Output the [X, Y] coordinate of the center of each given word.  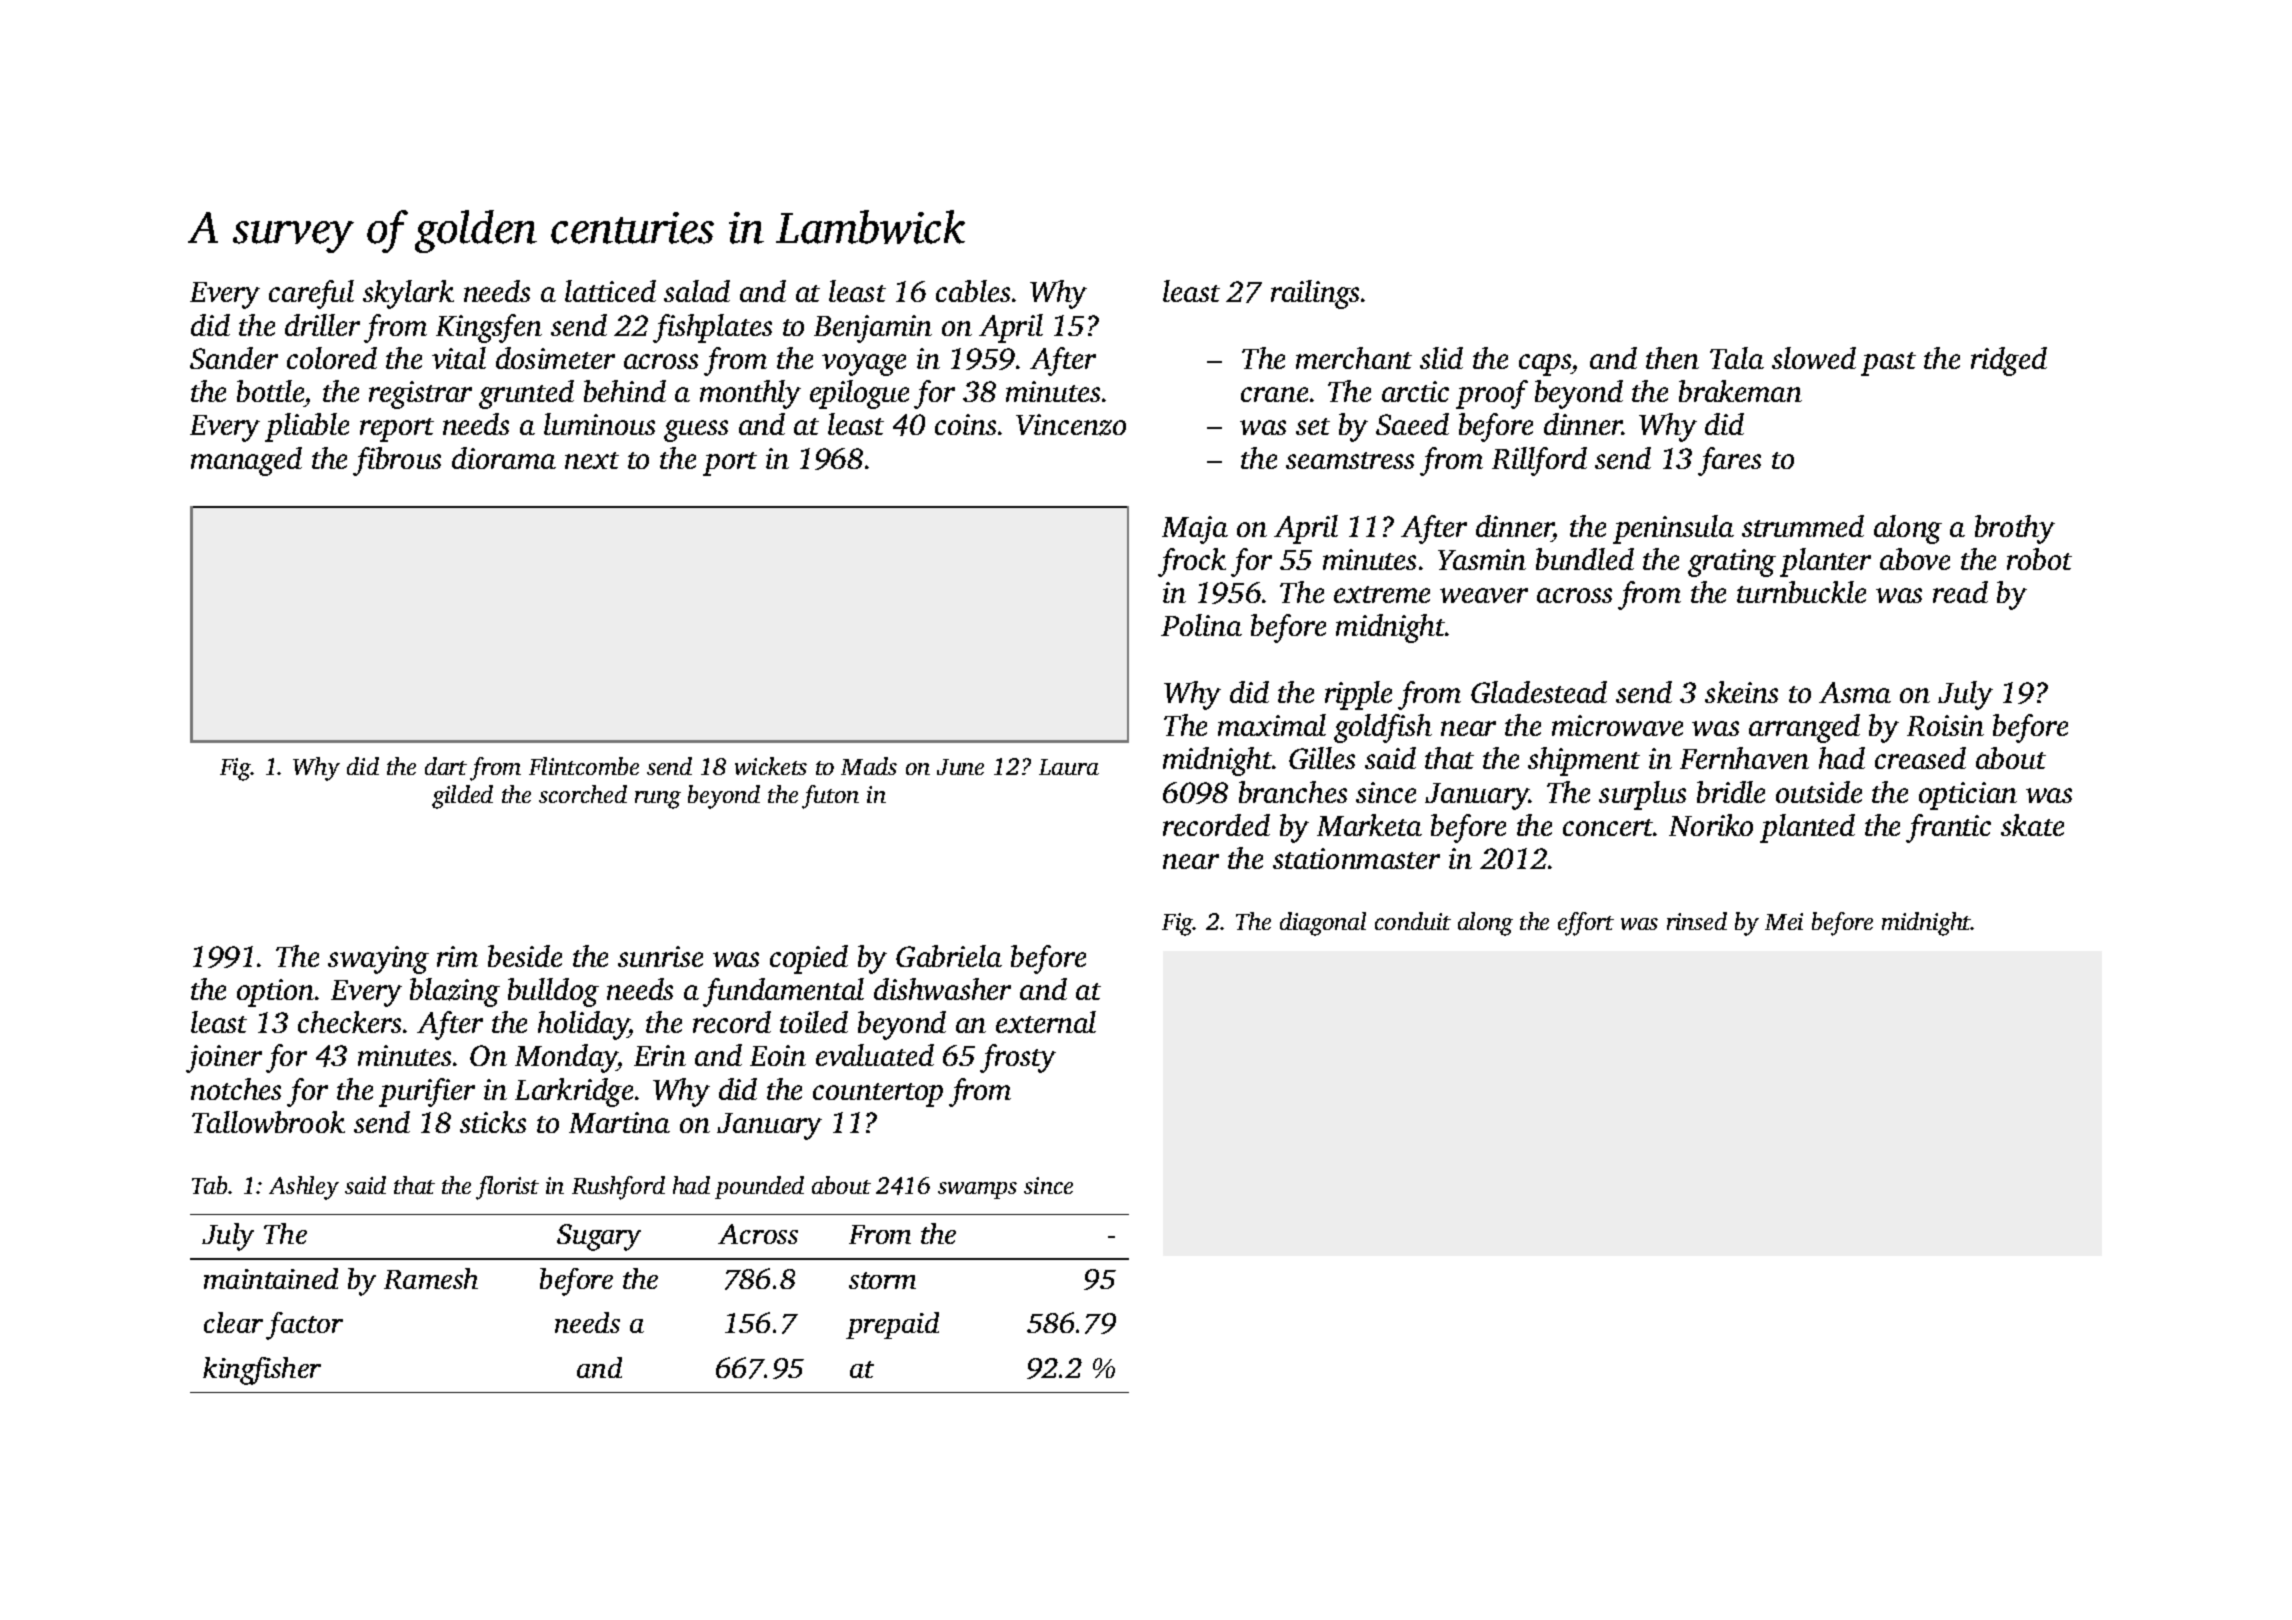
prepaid [892, 1325]
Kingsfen [489, 328]
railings [1315, 294]
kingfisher [262, 1371]
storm [882, 1280]
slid [1441, 358]
